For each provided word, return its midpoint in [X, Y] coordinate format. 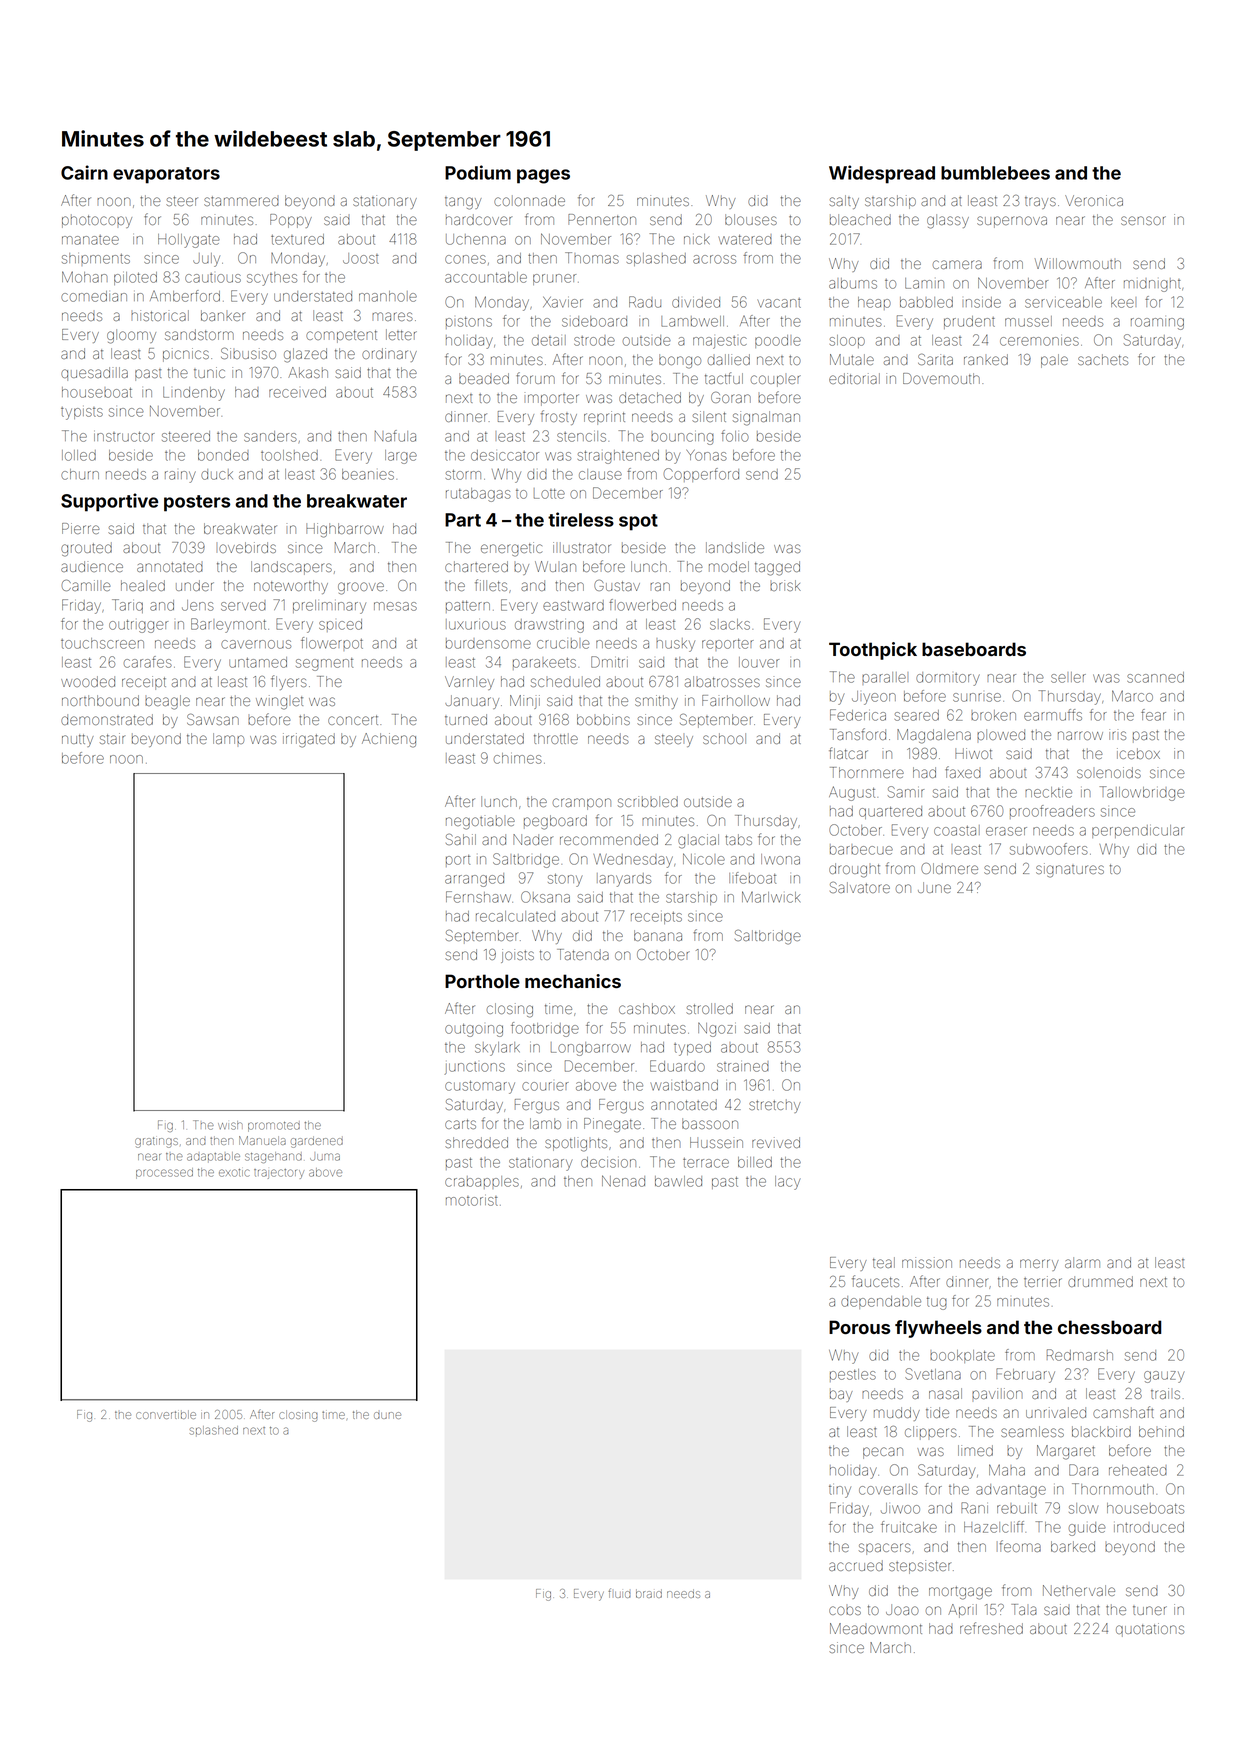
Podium [478, 172]
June [934, 887]
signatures [1070, 870]
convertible [166, 1414]
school [724, 738]
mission [927, 1262]
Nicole [704, 859]
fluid [619, 1593]
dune [387, 1415]
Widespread [882, 174]
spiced [340, 625]
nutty [78, 740]
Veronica [1094, 200]
